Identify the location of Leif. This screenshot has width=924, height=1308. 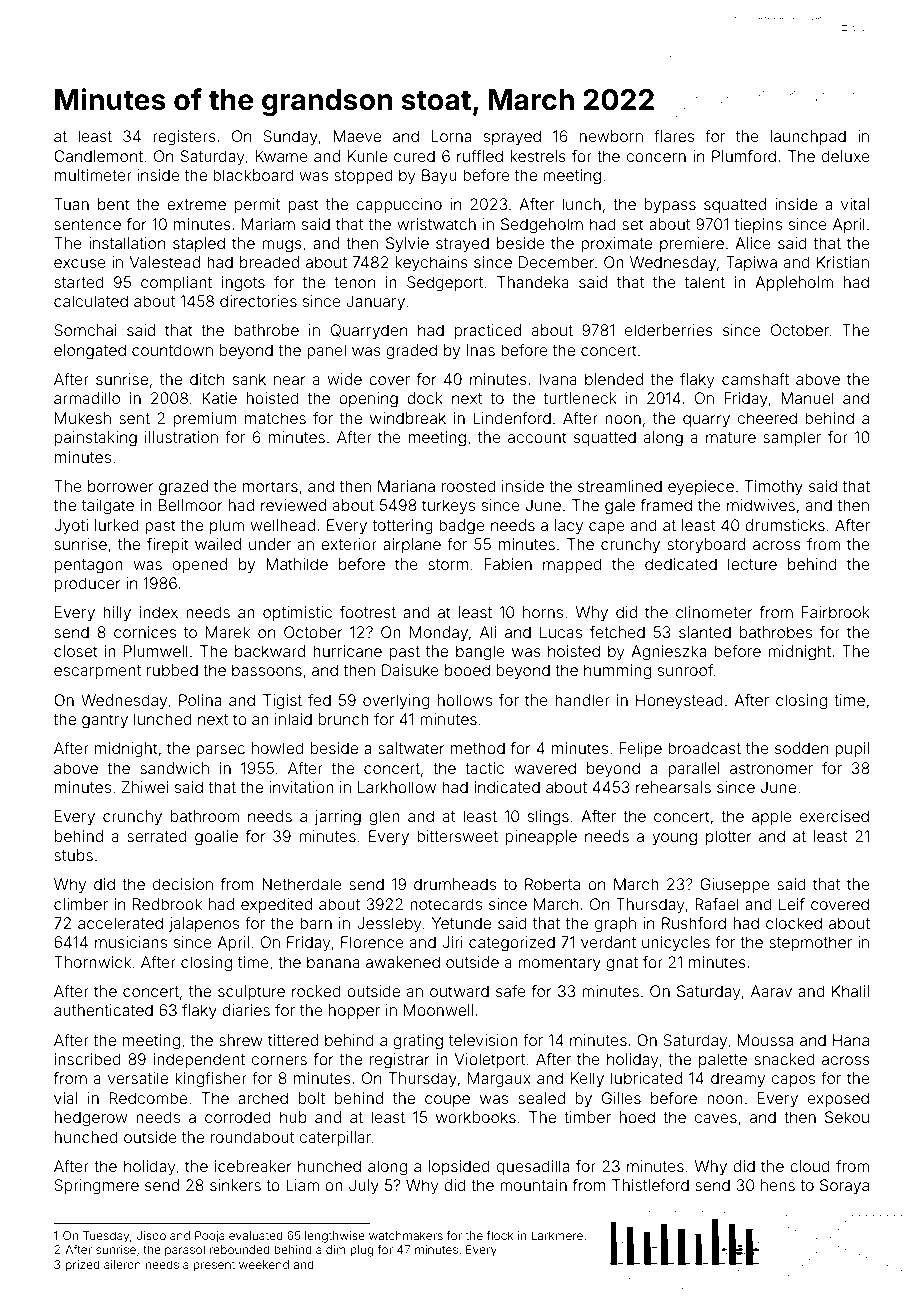
(792, 904).
